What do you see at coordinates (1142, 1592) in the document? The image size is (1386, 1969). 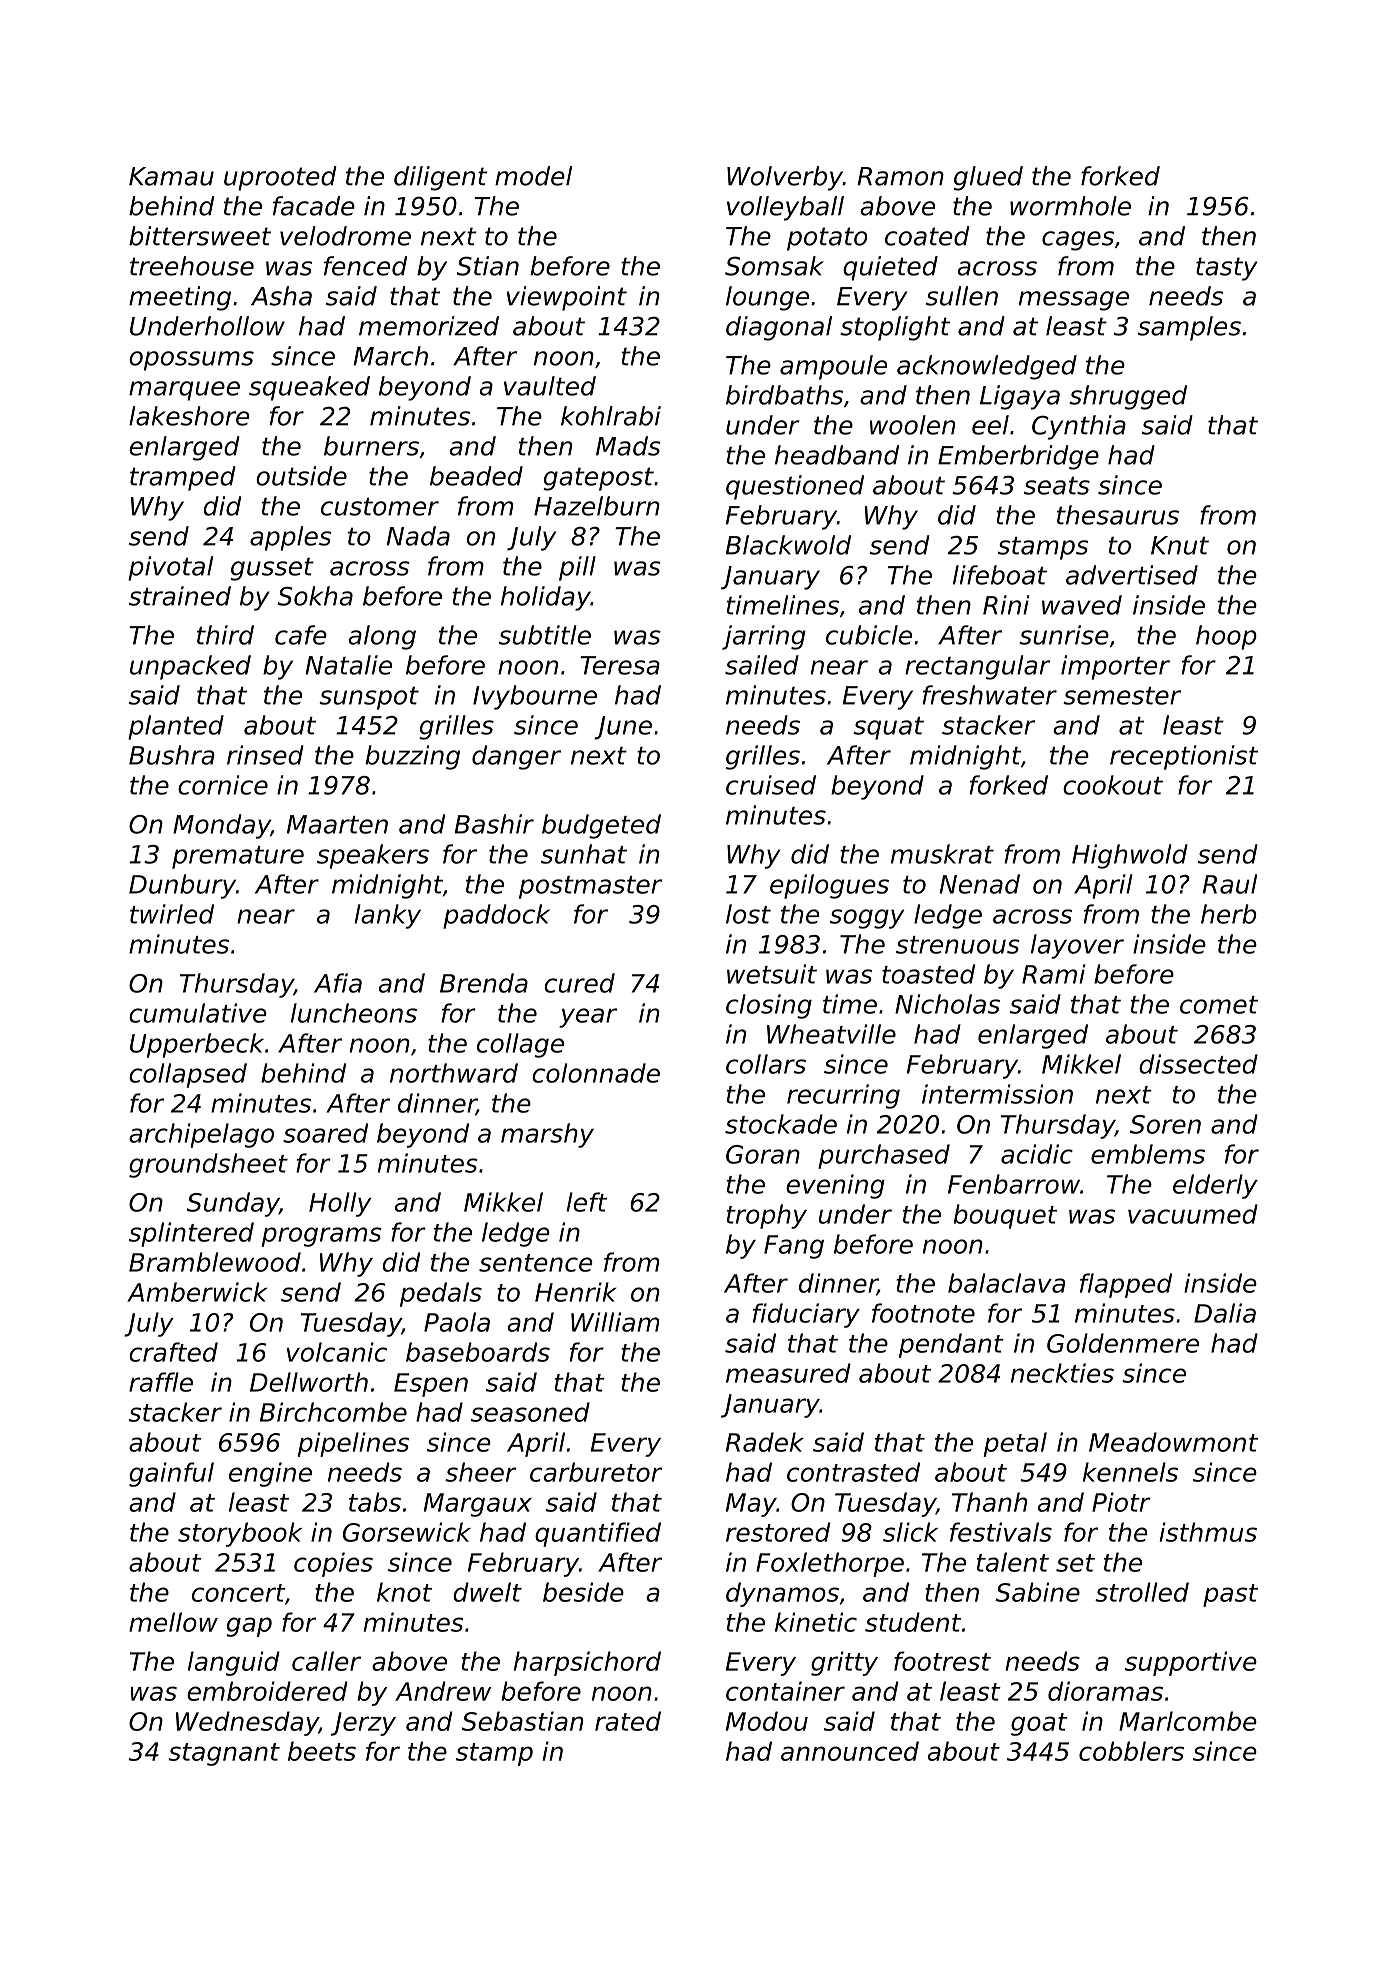 I see `strolled` at bounding box center [1142, 1592].
